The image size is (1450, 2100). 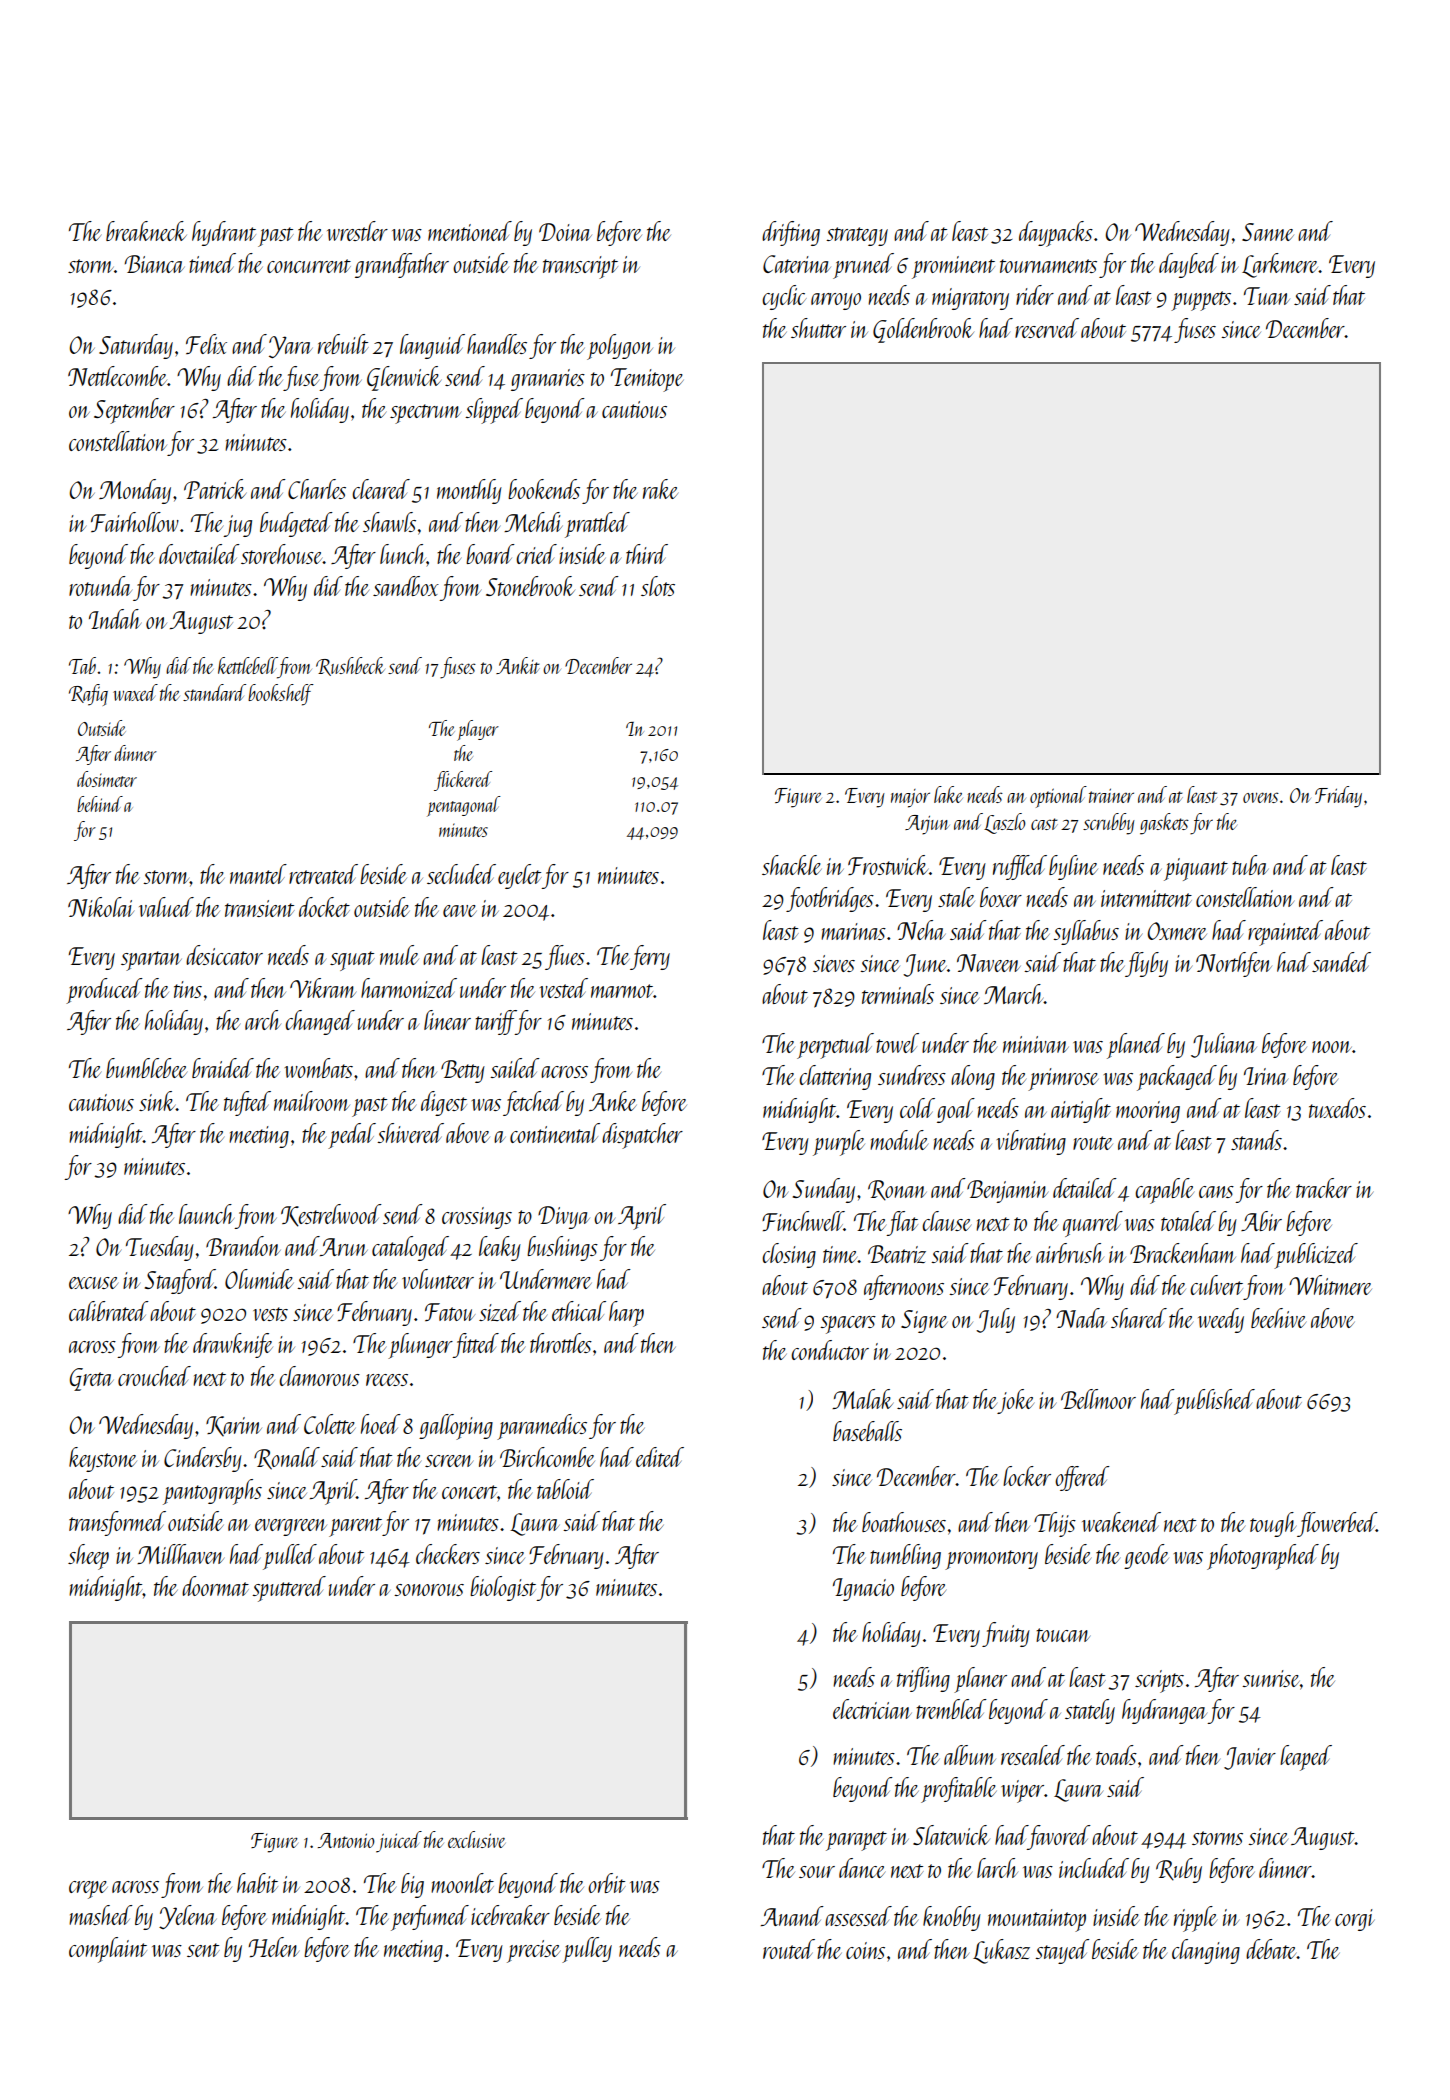 What do you see at coordinates (243, 1246) in the image?
I see `Brandon` at bounding box center [243, 1246].
